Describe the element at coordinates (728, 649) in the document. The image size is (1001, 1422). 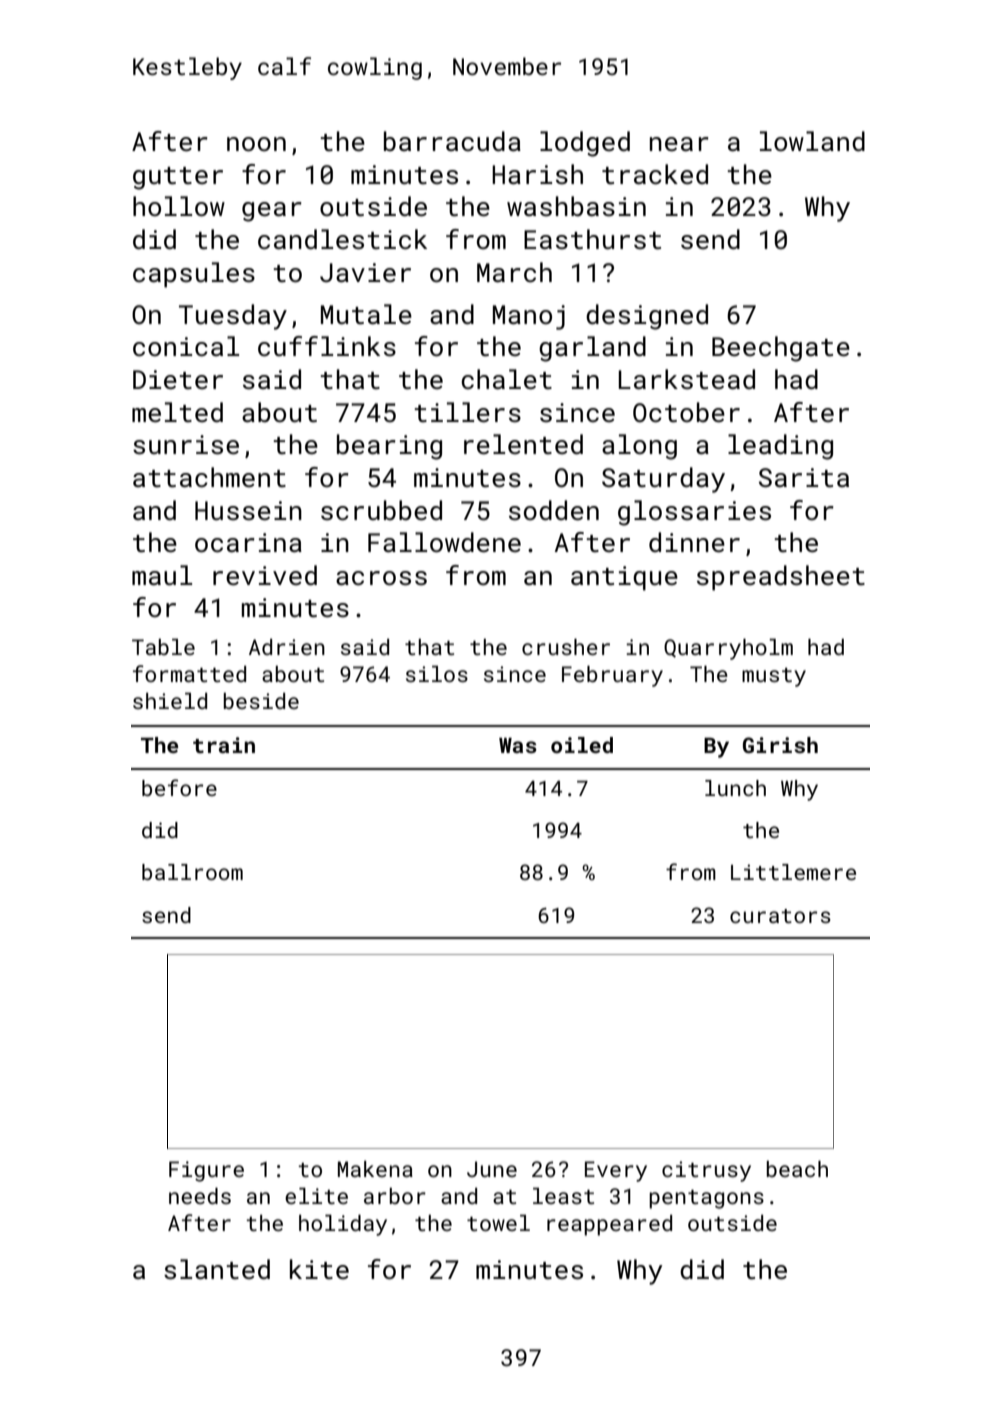
I see `Quarryholm` at that location.
